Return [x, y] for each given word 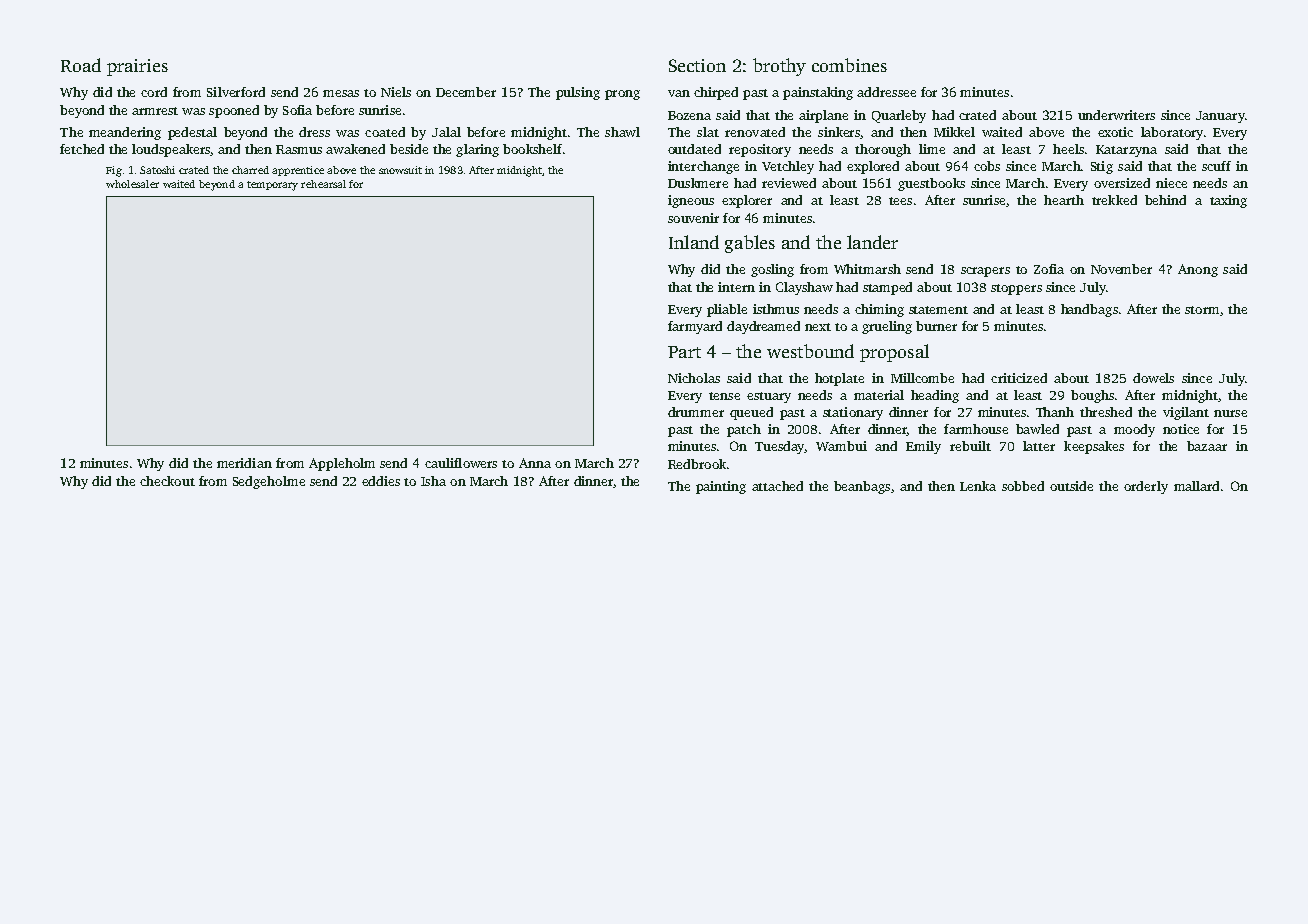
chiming [879, 310]
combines [849, 65]
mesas [341, 93]
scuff [1216, 166]
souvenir [693, 218]
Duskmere [698, 183]
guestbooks [931, 184]
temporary [272, 186]
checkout [167, 481]
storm [1202, 310]
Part [684, 352]
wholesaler [132, 184]
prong [622, 95]
